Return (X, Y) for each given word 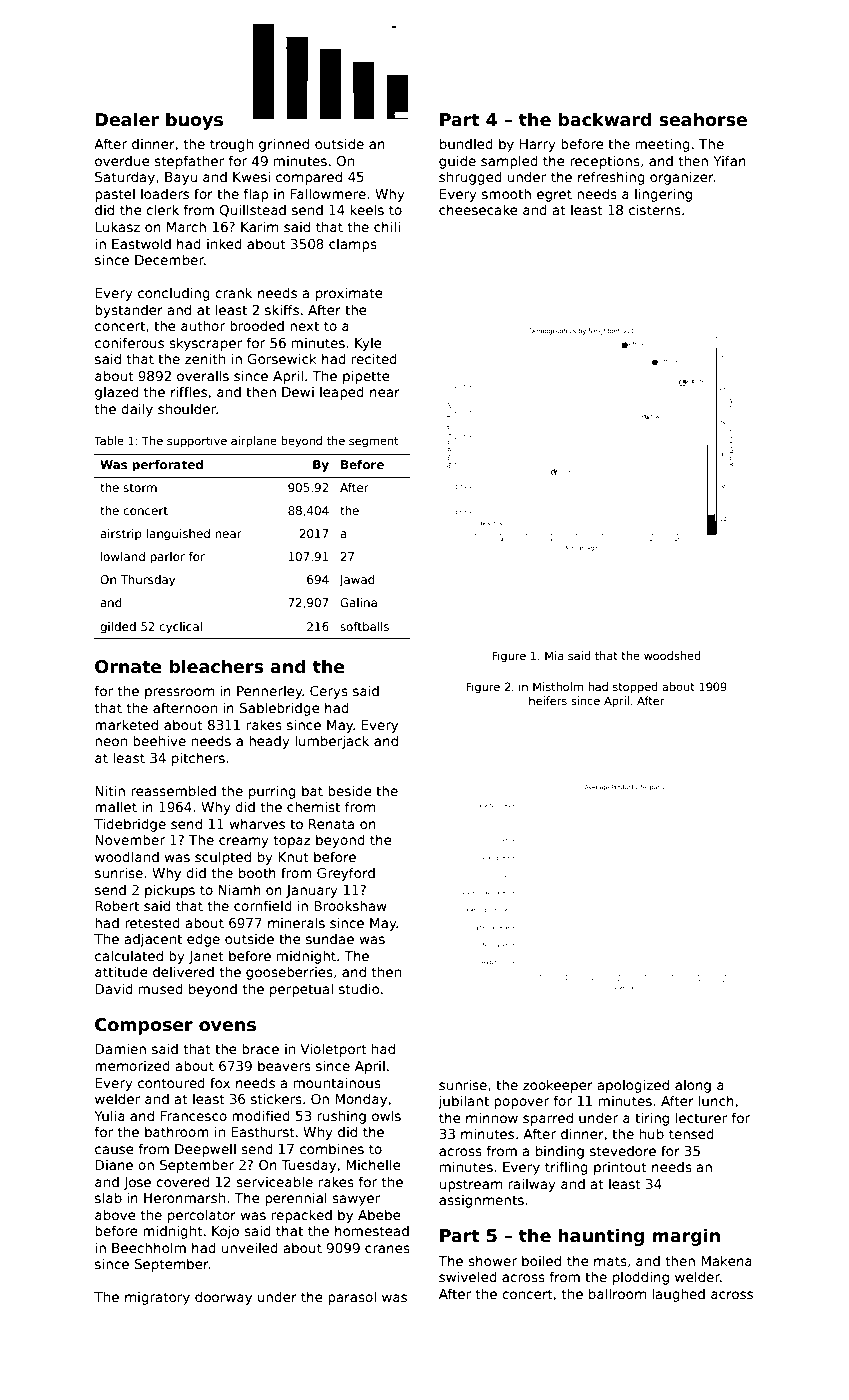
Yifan (729, 160)
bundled (466, 143)
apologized (633, 1086)
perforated (167, 466)
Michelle (373, 1164)
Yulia (109, 1115)
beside (350, 790)
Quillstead (252, 210)
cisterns (655, 209)
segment (373, 442)
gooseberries (289, 973)
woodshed (672, 655)
